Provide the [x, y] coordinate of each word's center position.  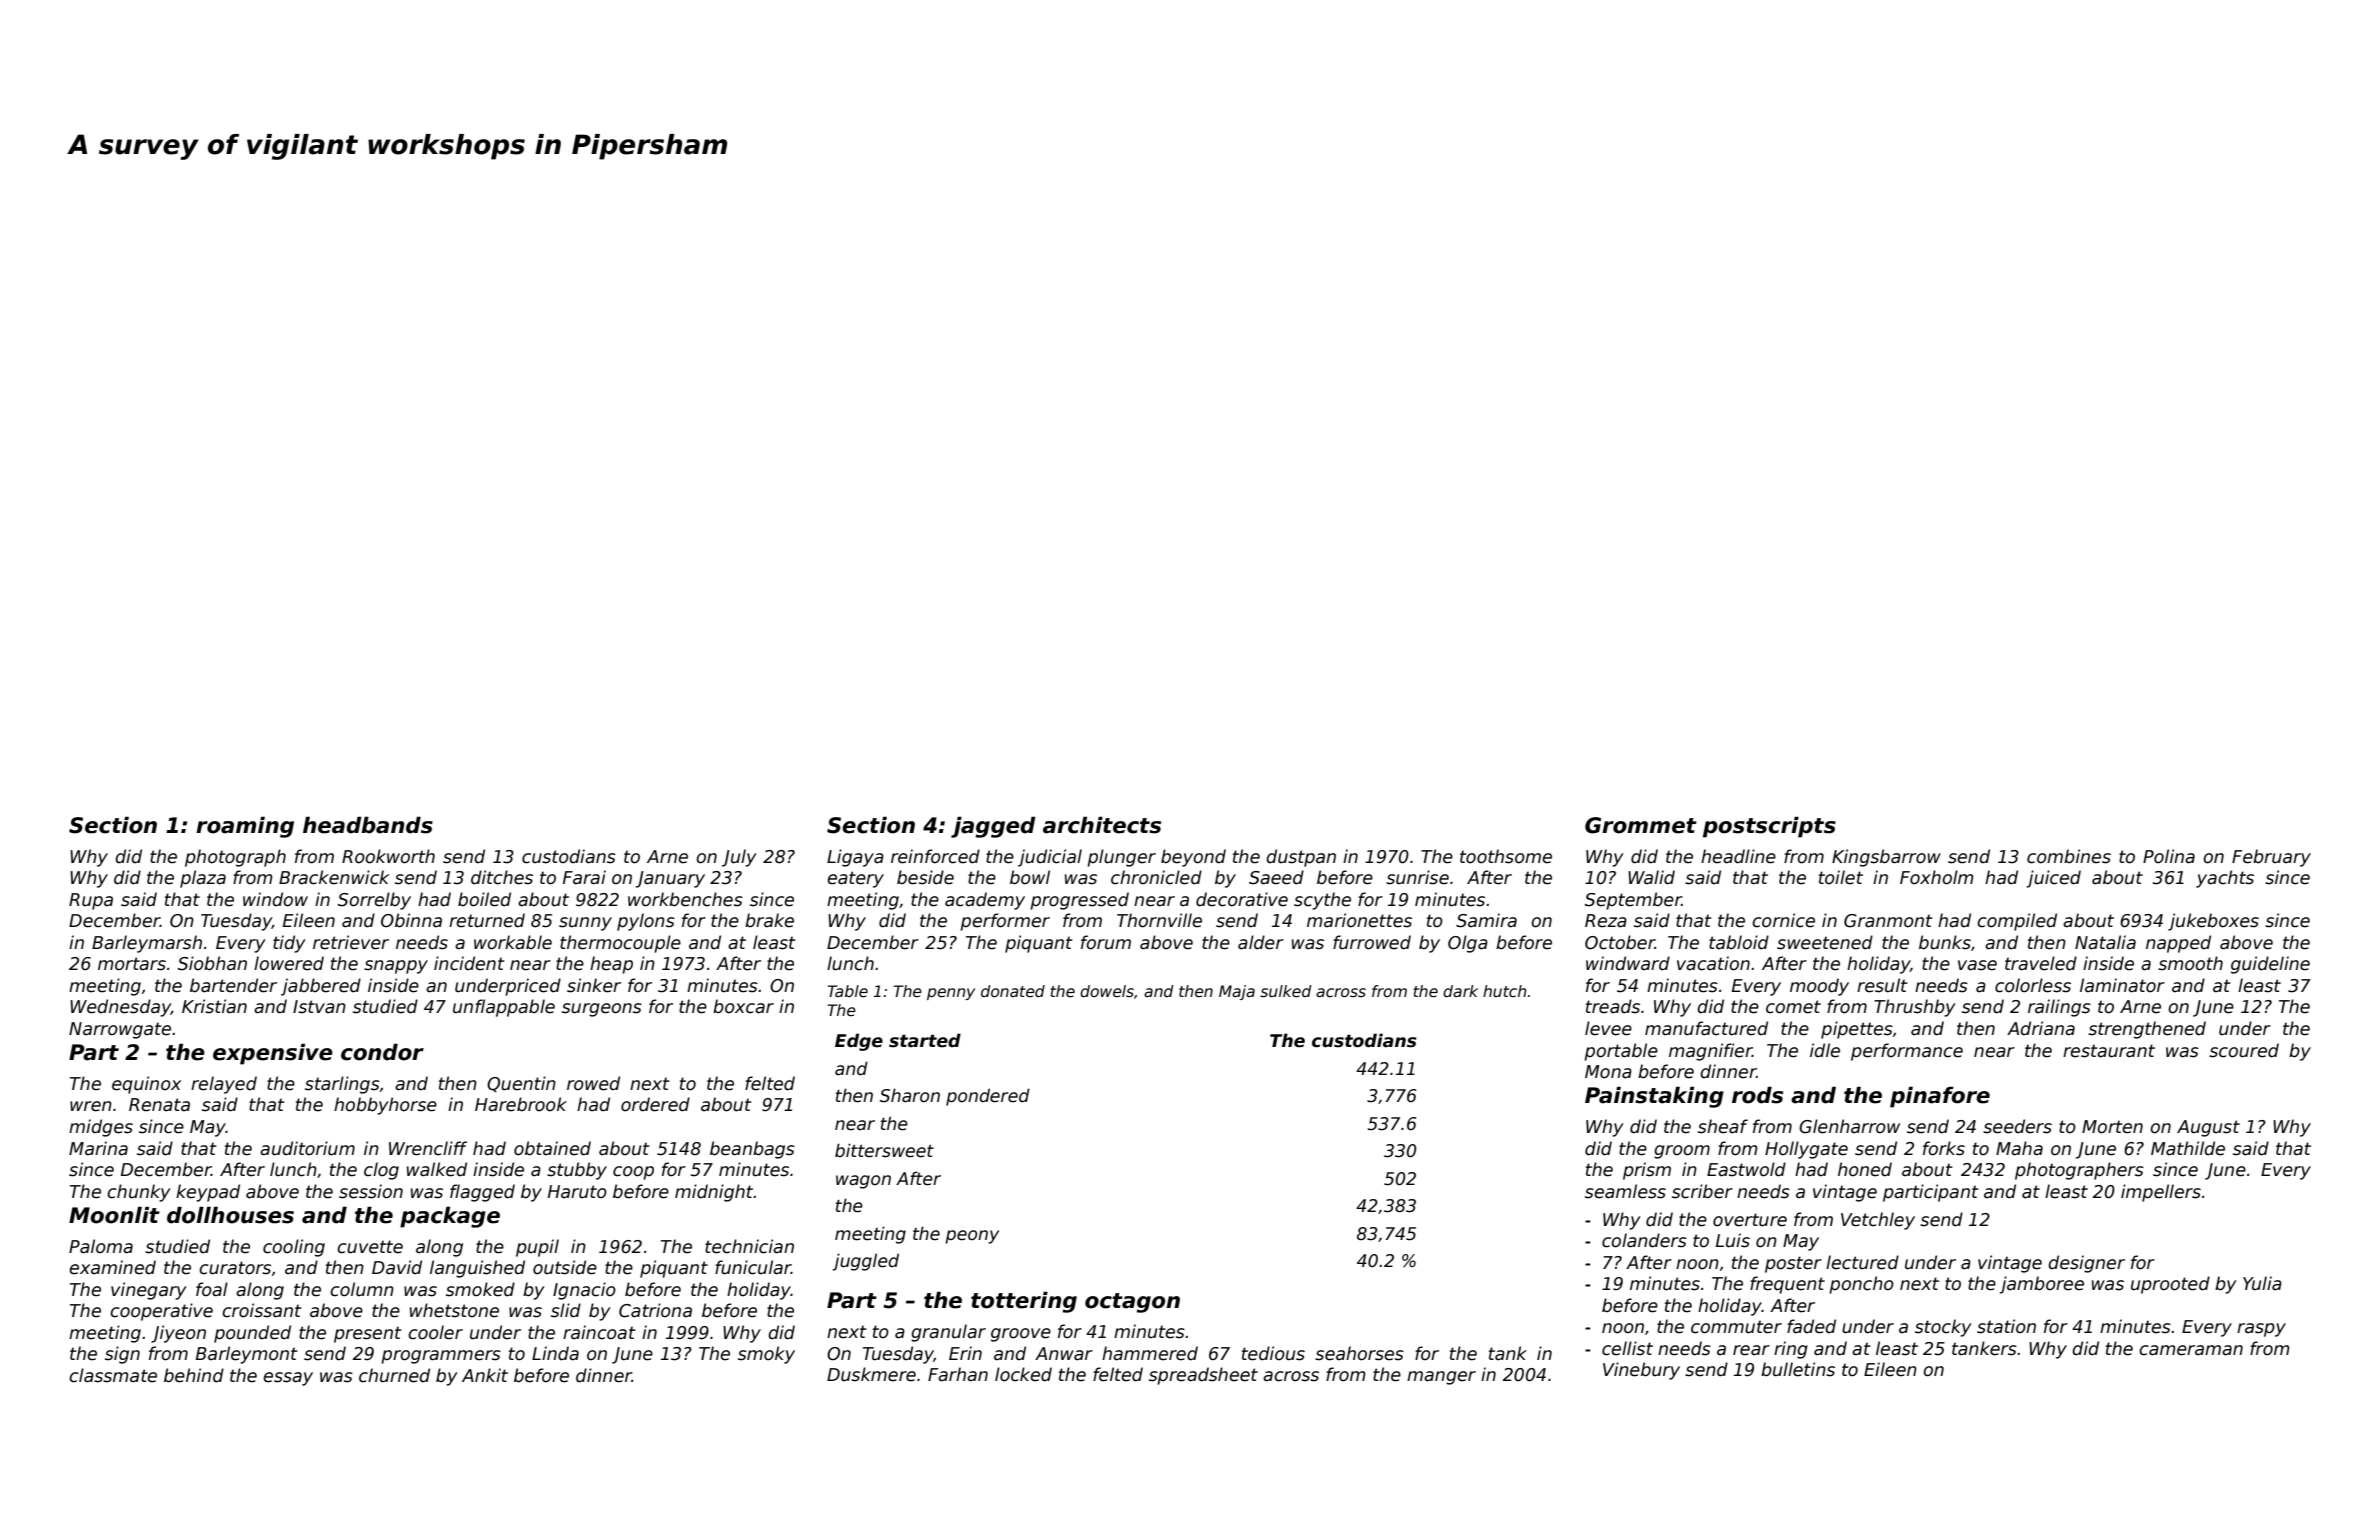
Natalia [2105, 942]
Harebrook [521, 1104]
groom [1682, 1152]
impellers [2161, 1193]
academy [985, 901]
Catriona [655, 1310]
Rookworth [388, 856]
